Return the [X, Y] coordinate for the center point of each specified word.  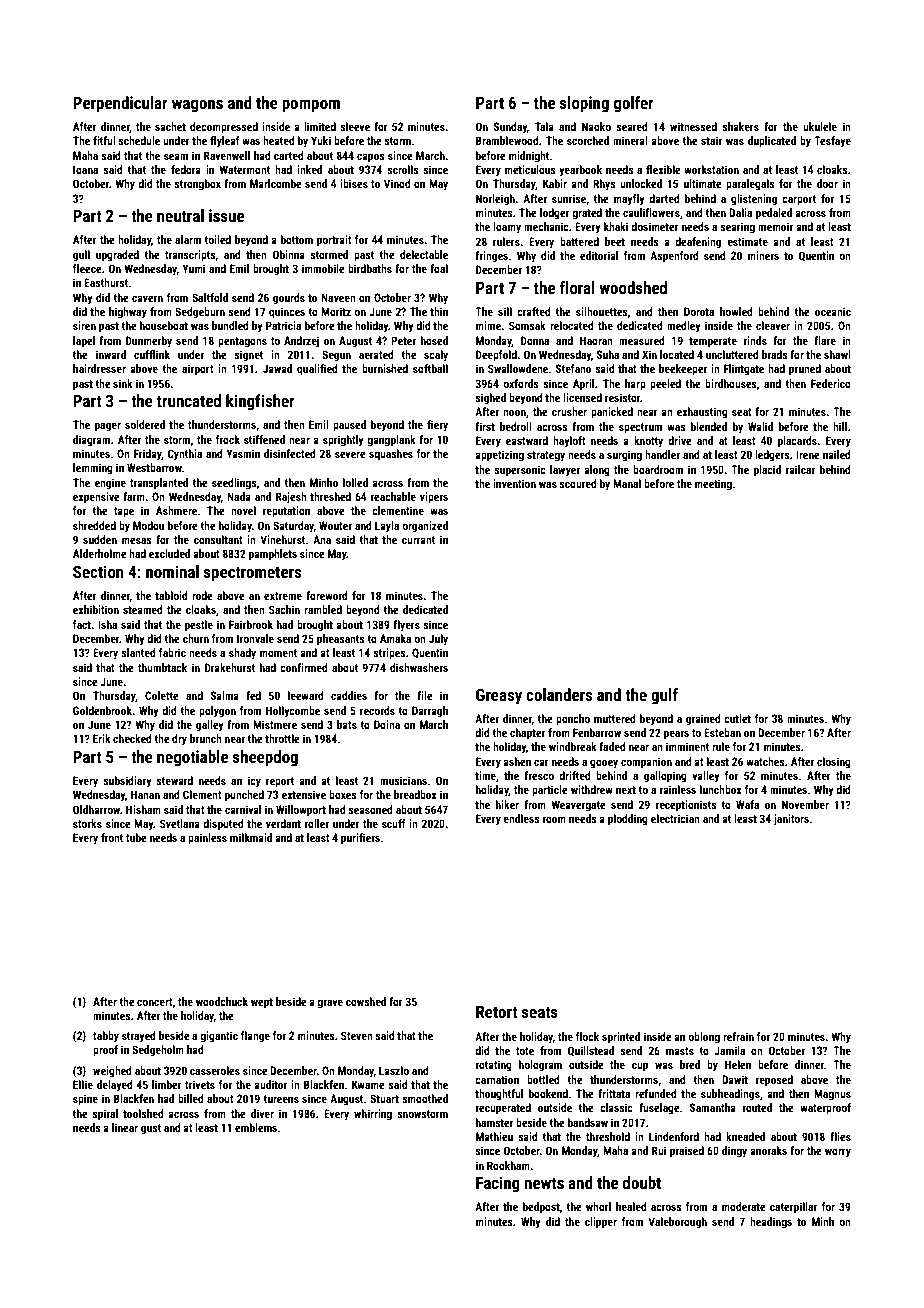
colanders [559, 694]
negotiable [192, 758]
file [425, 695]
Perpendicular [120, 104]
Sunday [510, 128]
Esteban [722, 732]
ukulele [820, 126]
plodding [628, 820]
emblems [256, 1127]
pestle [199, 626]
